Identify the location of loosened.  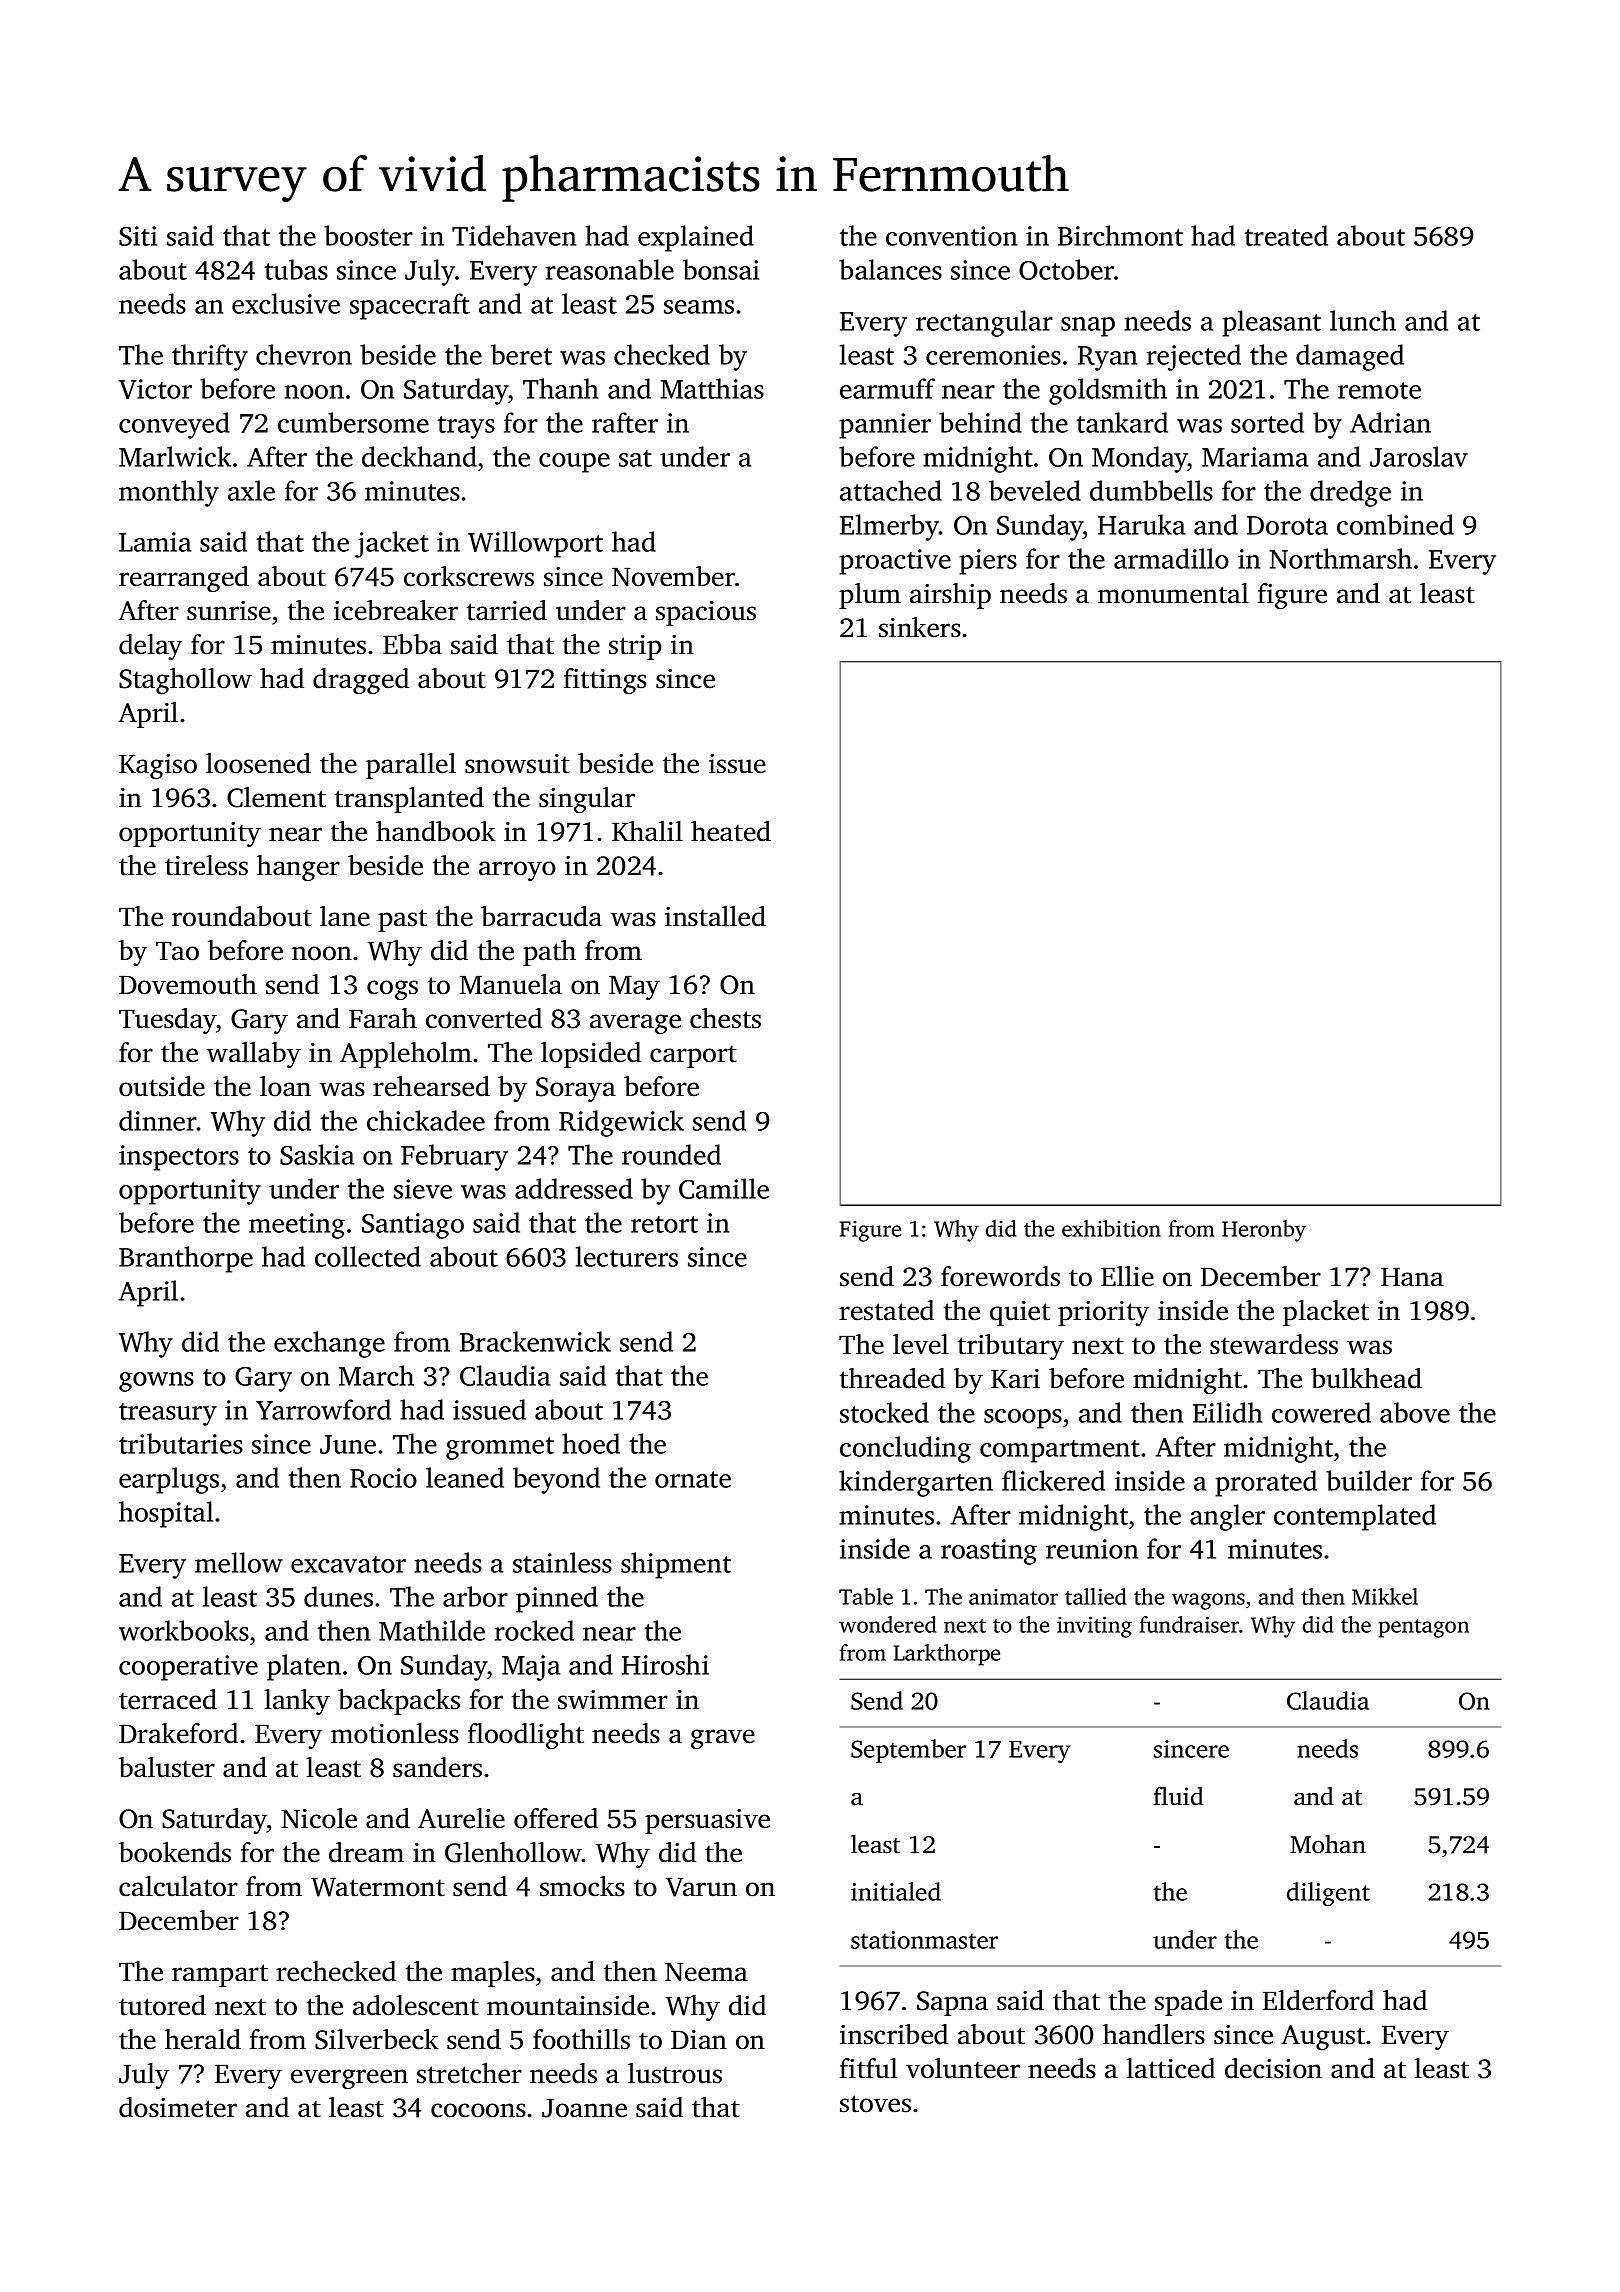
(258, 763).
